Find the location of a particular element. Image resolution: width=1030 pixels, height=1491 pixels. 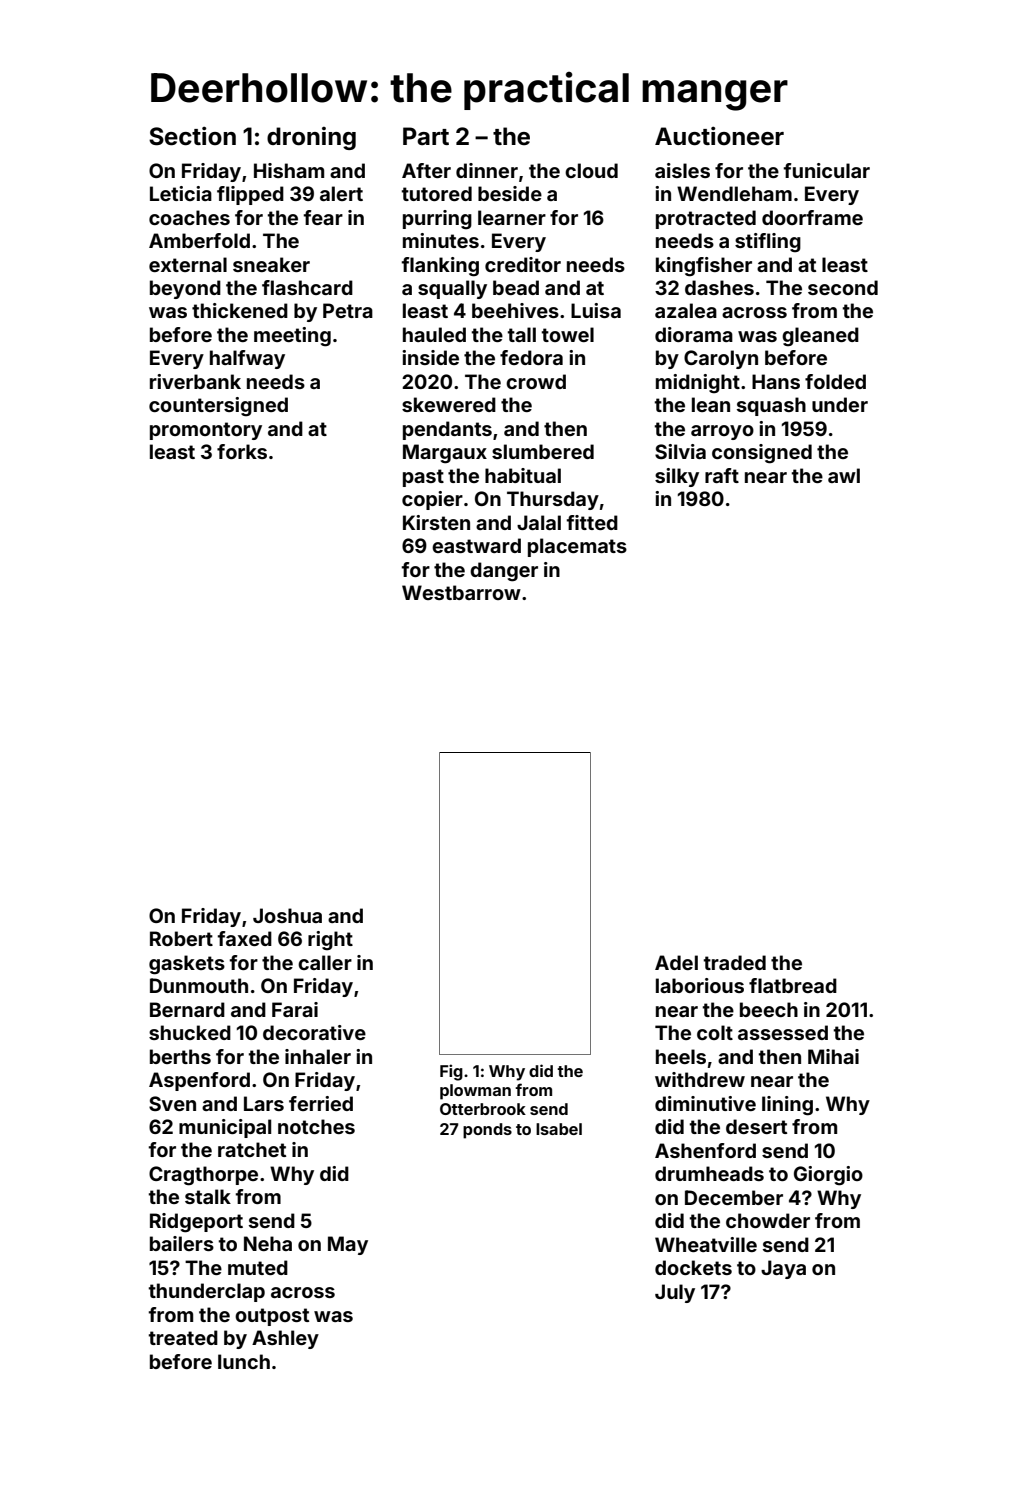

muted is located at coordinates (258, 1267).
